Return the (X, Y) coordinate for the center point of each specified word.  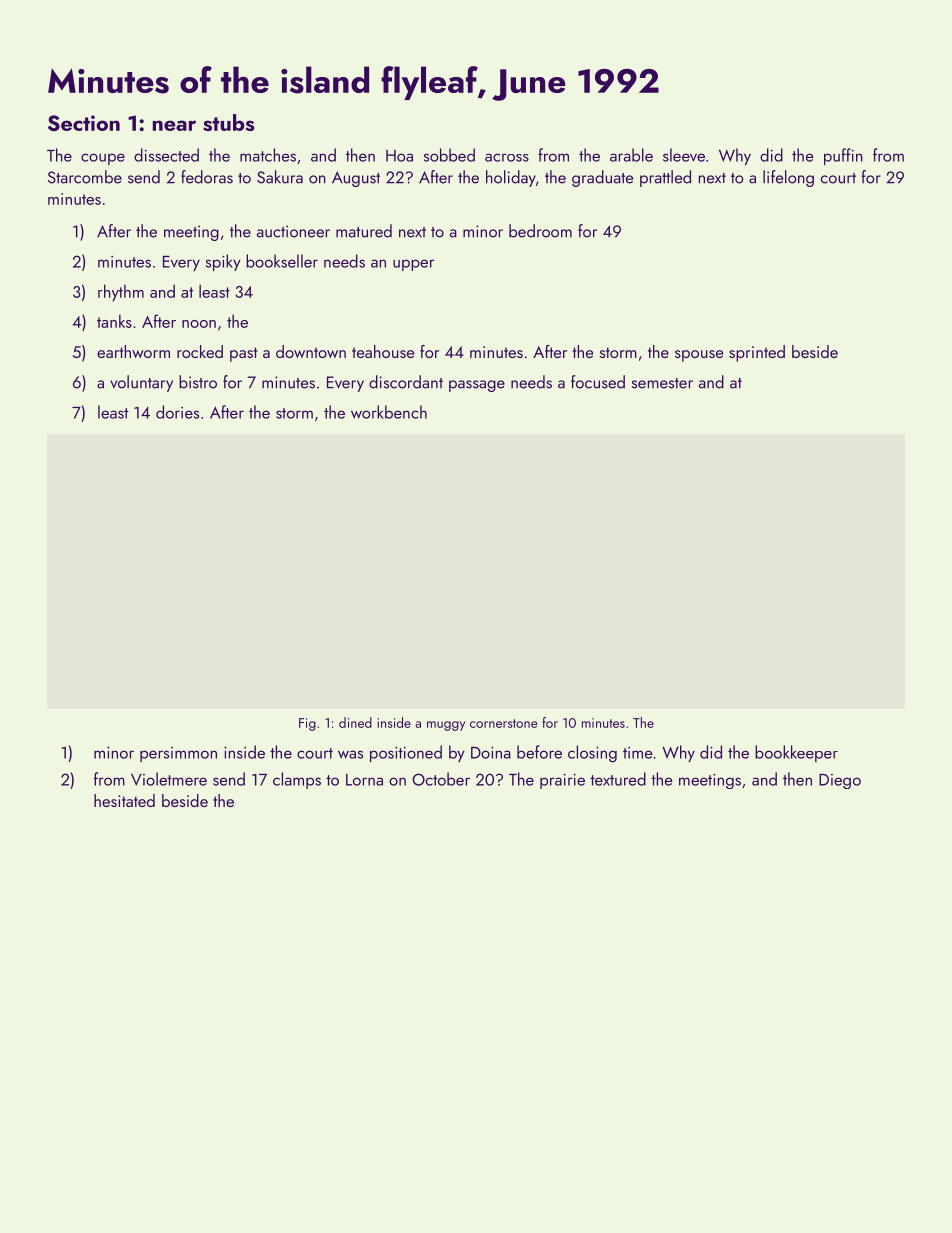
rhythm (121, 293)
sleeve (684, 155)
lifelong (788, 178)
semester (662, 383)
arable (631, 155)
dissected (166, 155)
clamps (297, 780)
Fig (307, 724)
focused (598, 382)
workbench (389, 412)
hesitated (124, 800)
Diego (840, 781)
